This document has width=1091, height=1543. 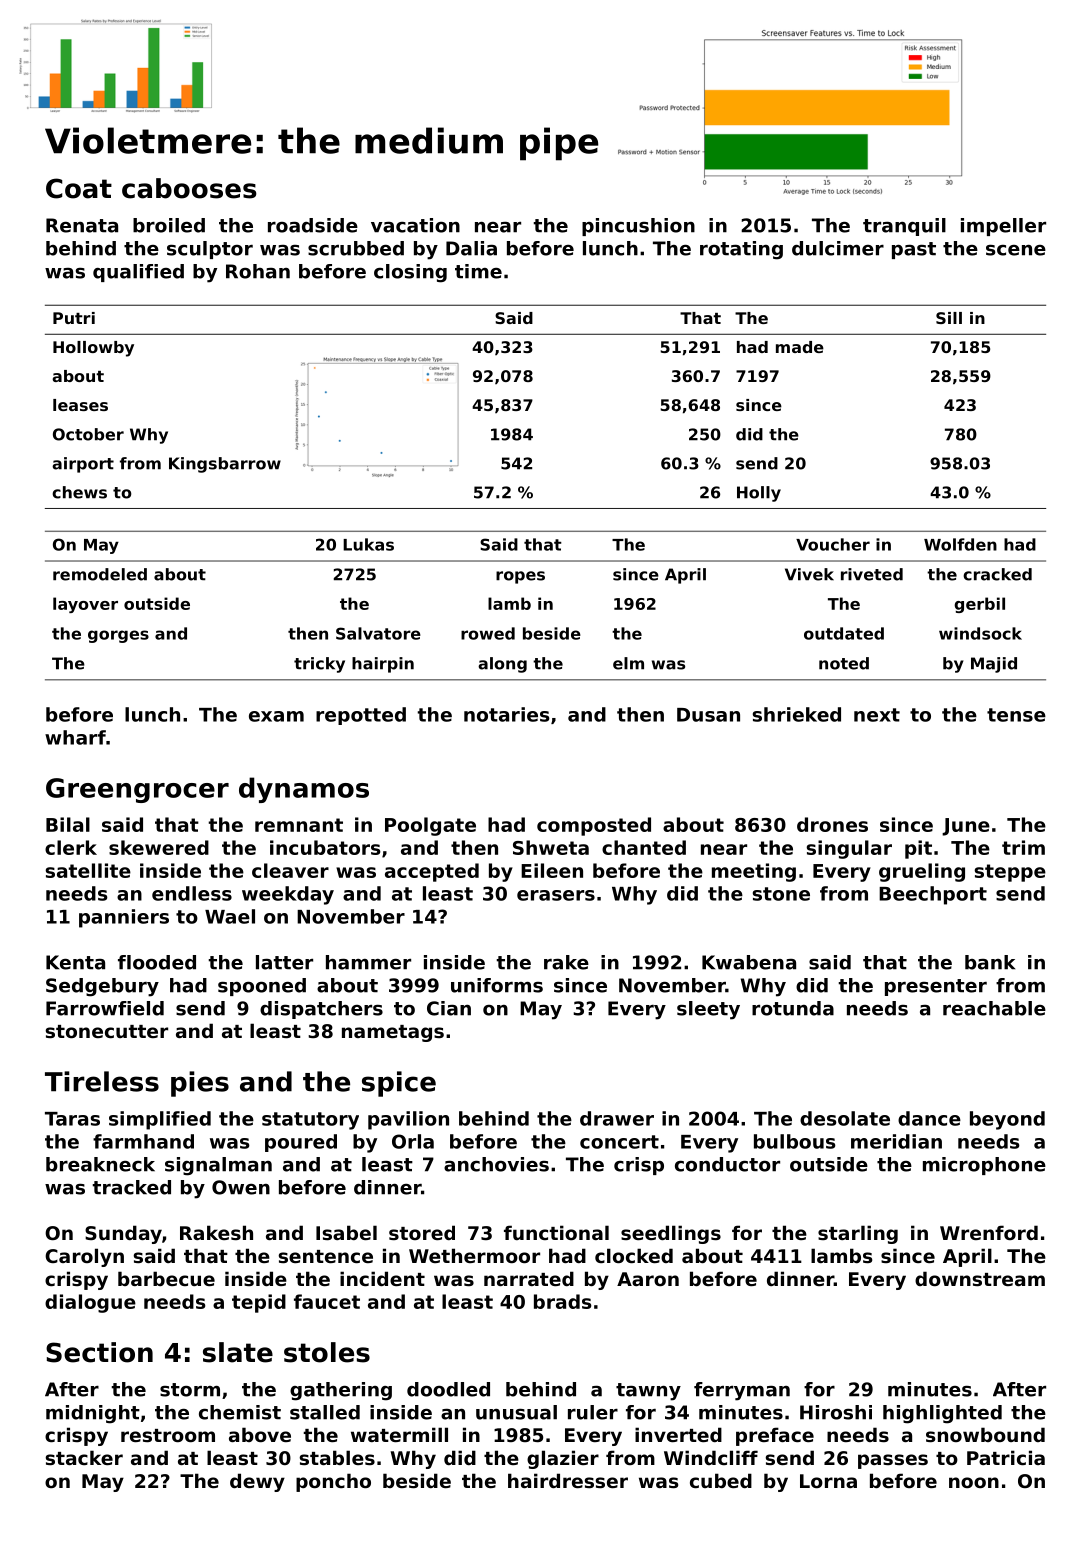 What do you see at coordinates (619, 1142) in the document?
I see `concert` at bounding box center [619, 1142].
